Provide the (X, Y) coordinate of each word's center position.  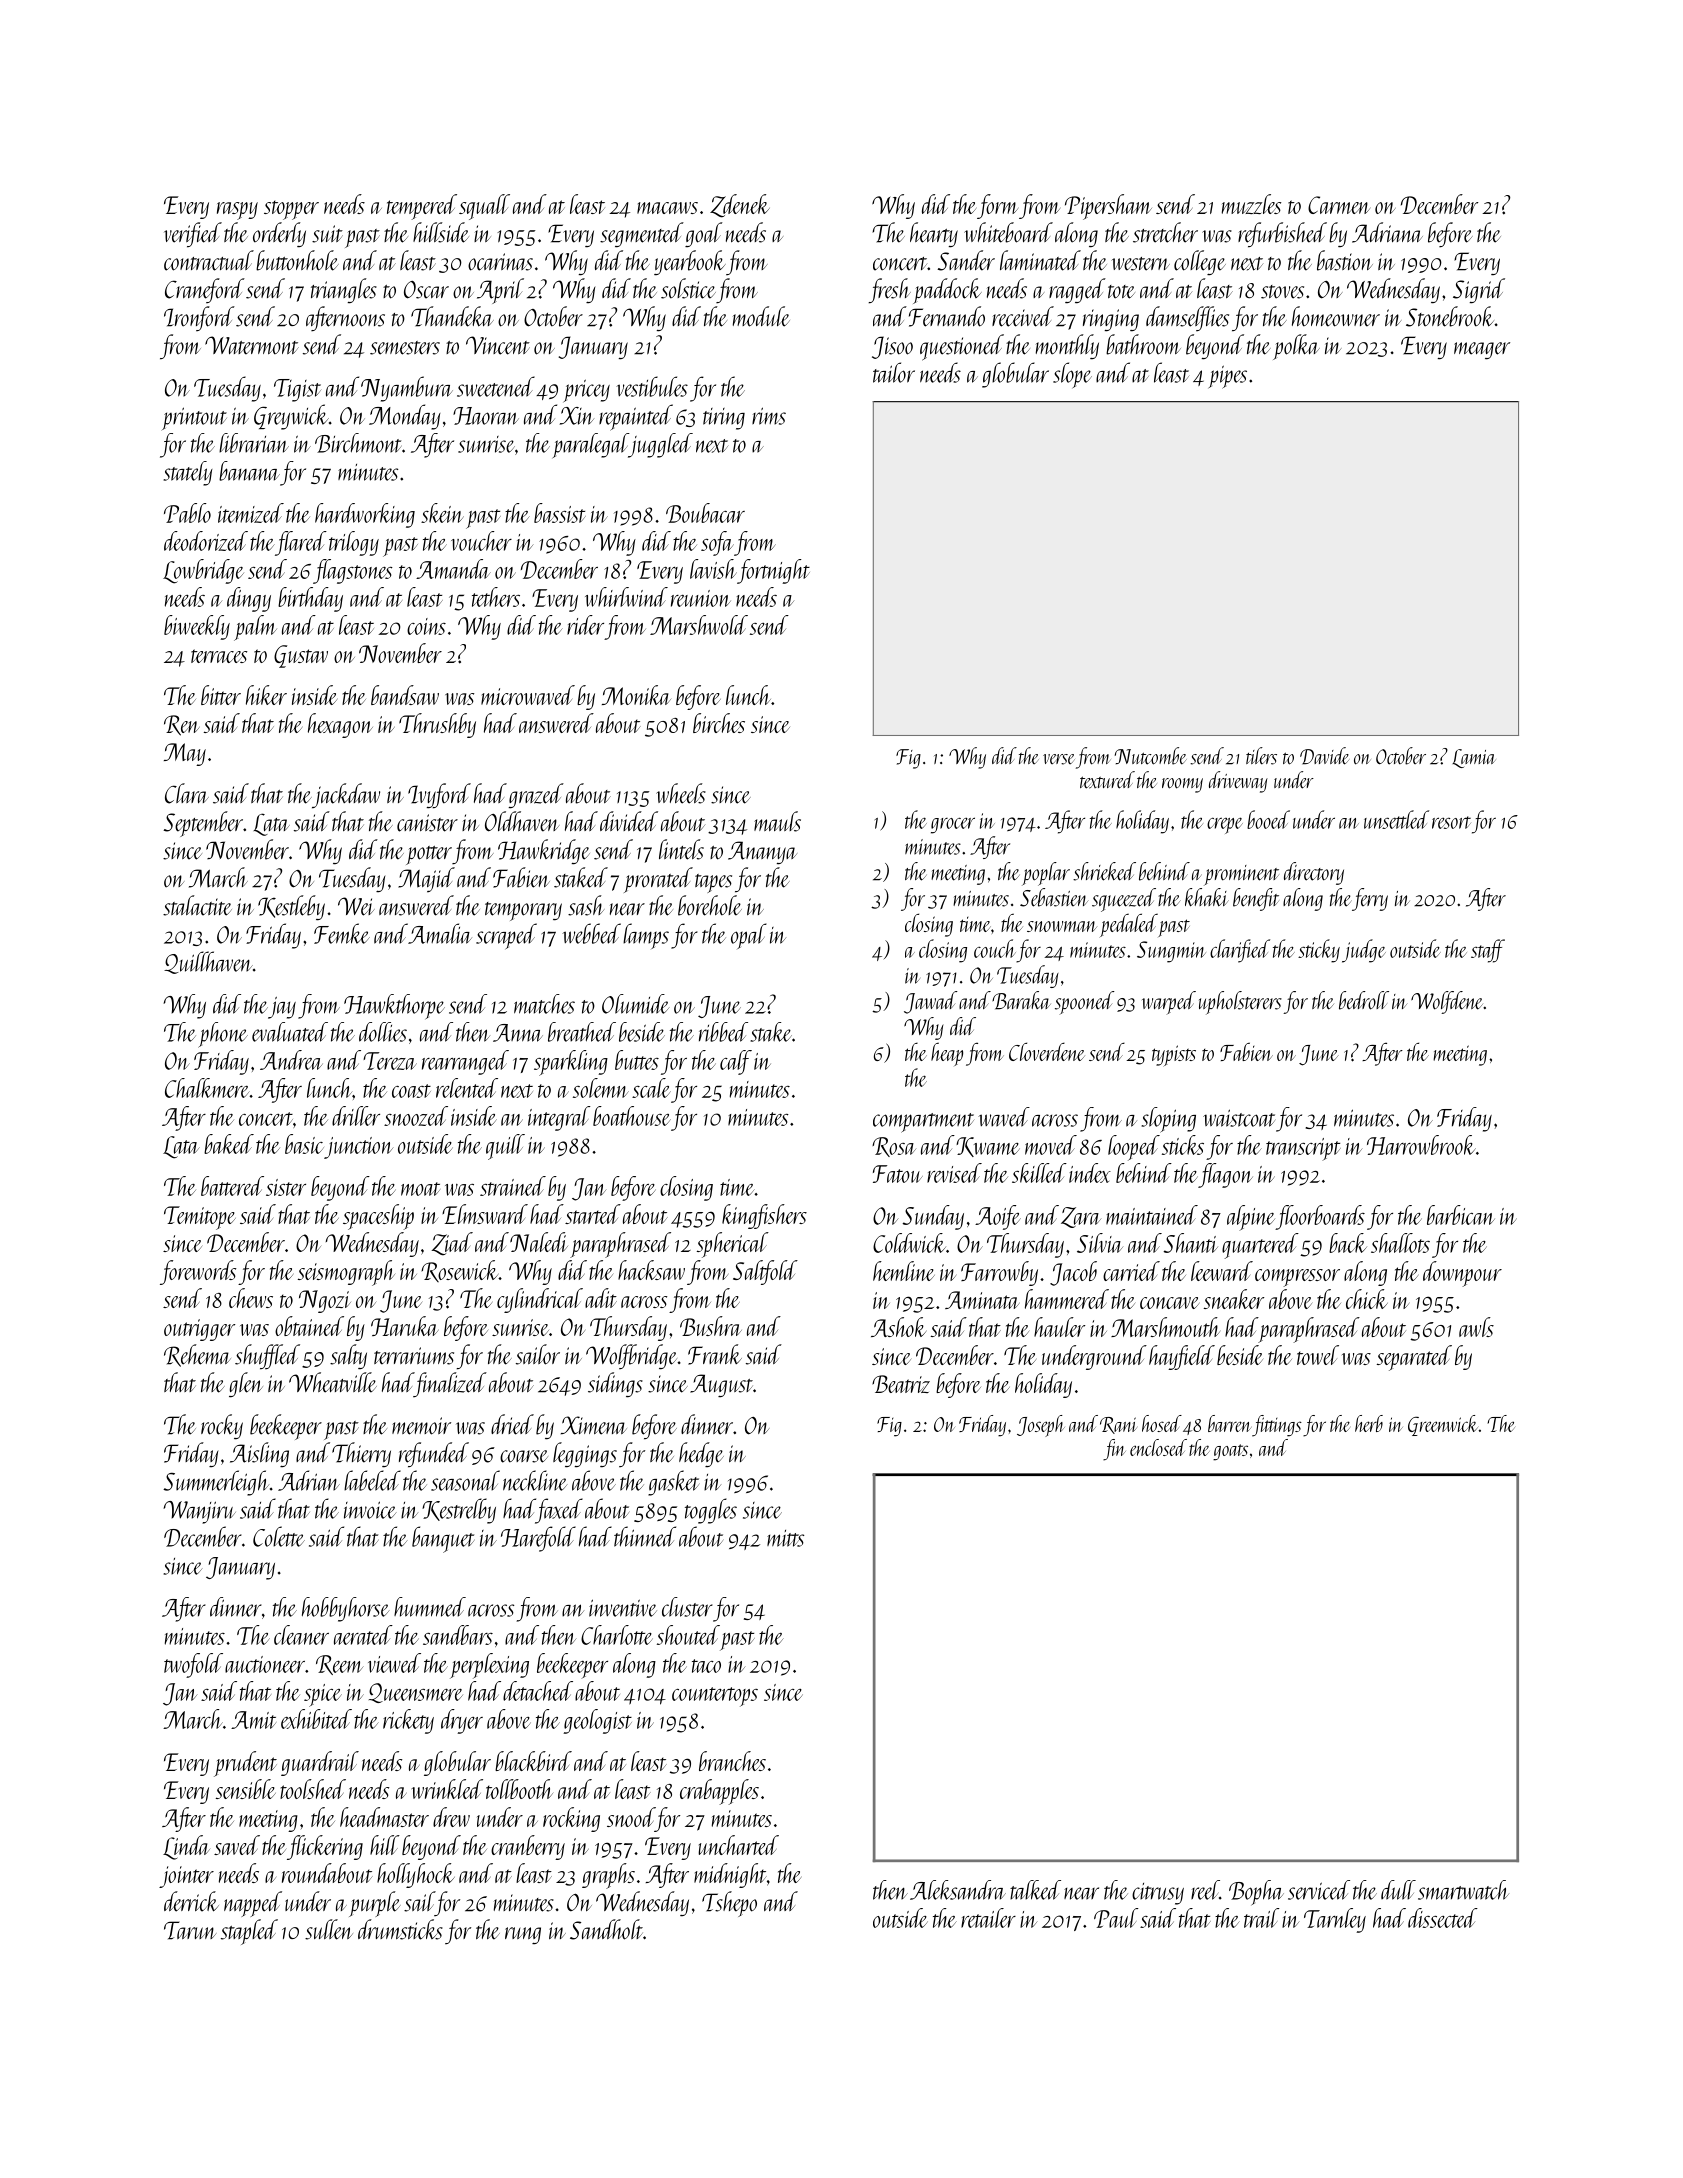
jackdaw (346, 796)
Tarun (190, 1930)
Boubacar (705, 513)
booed (1268, 819)
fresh (889, 291)
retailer (988, 1918)
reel (1205, 1890)
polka (1296, 347)
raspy (237, 211)
